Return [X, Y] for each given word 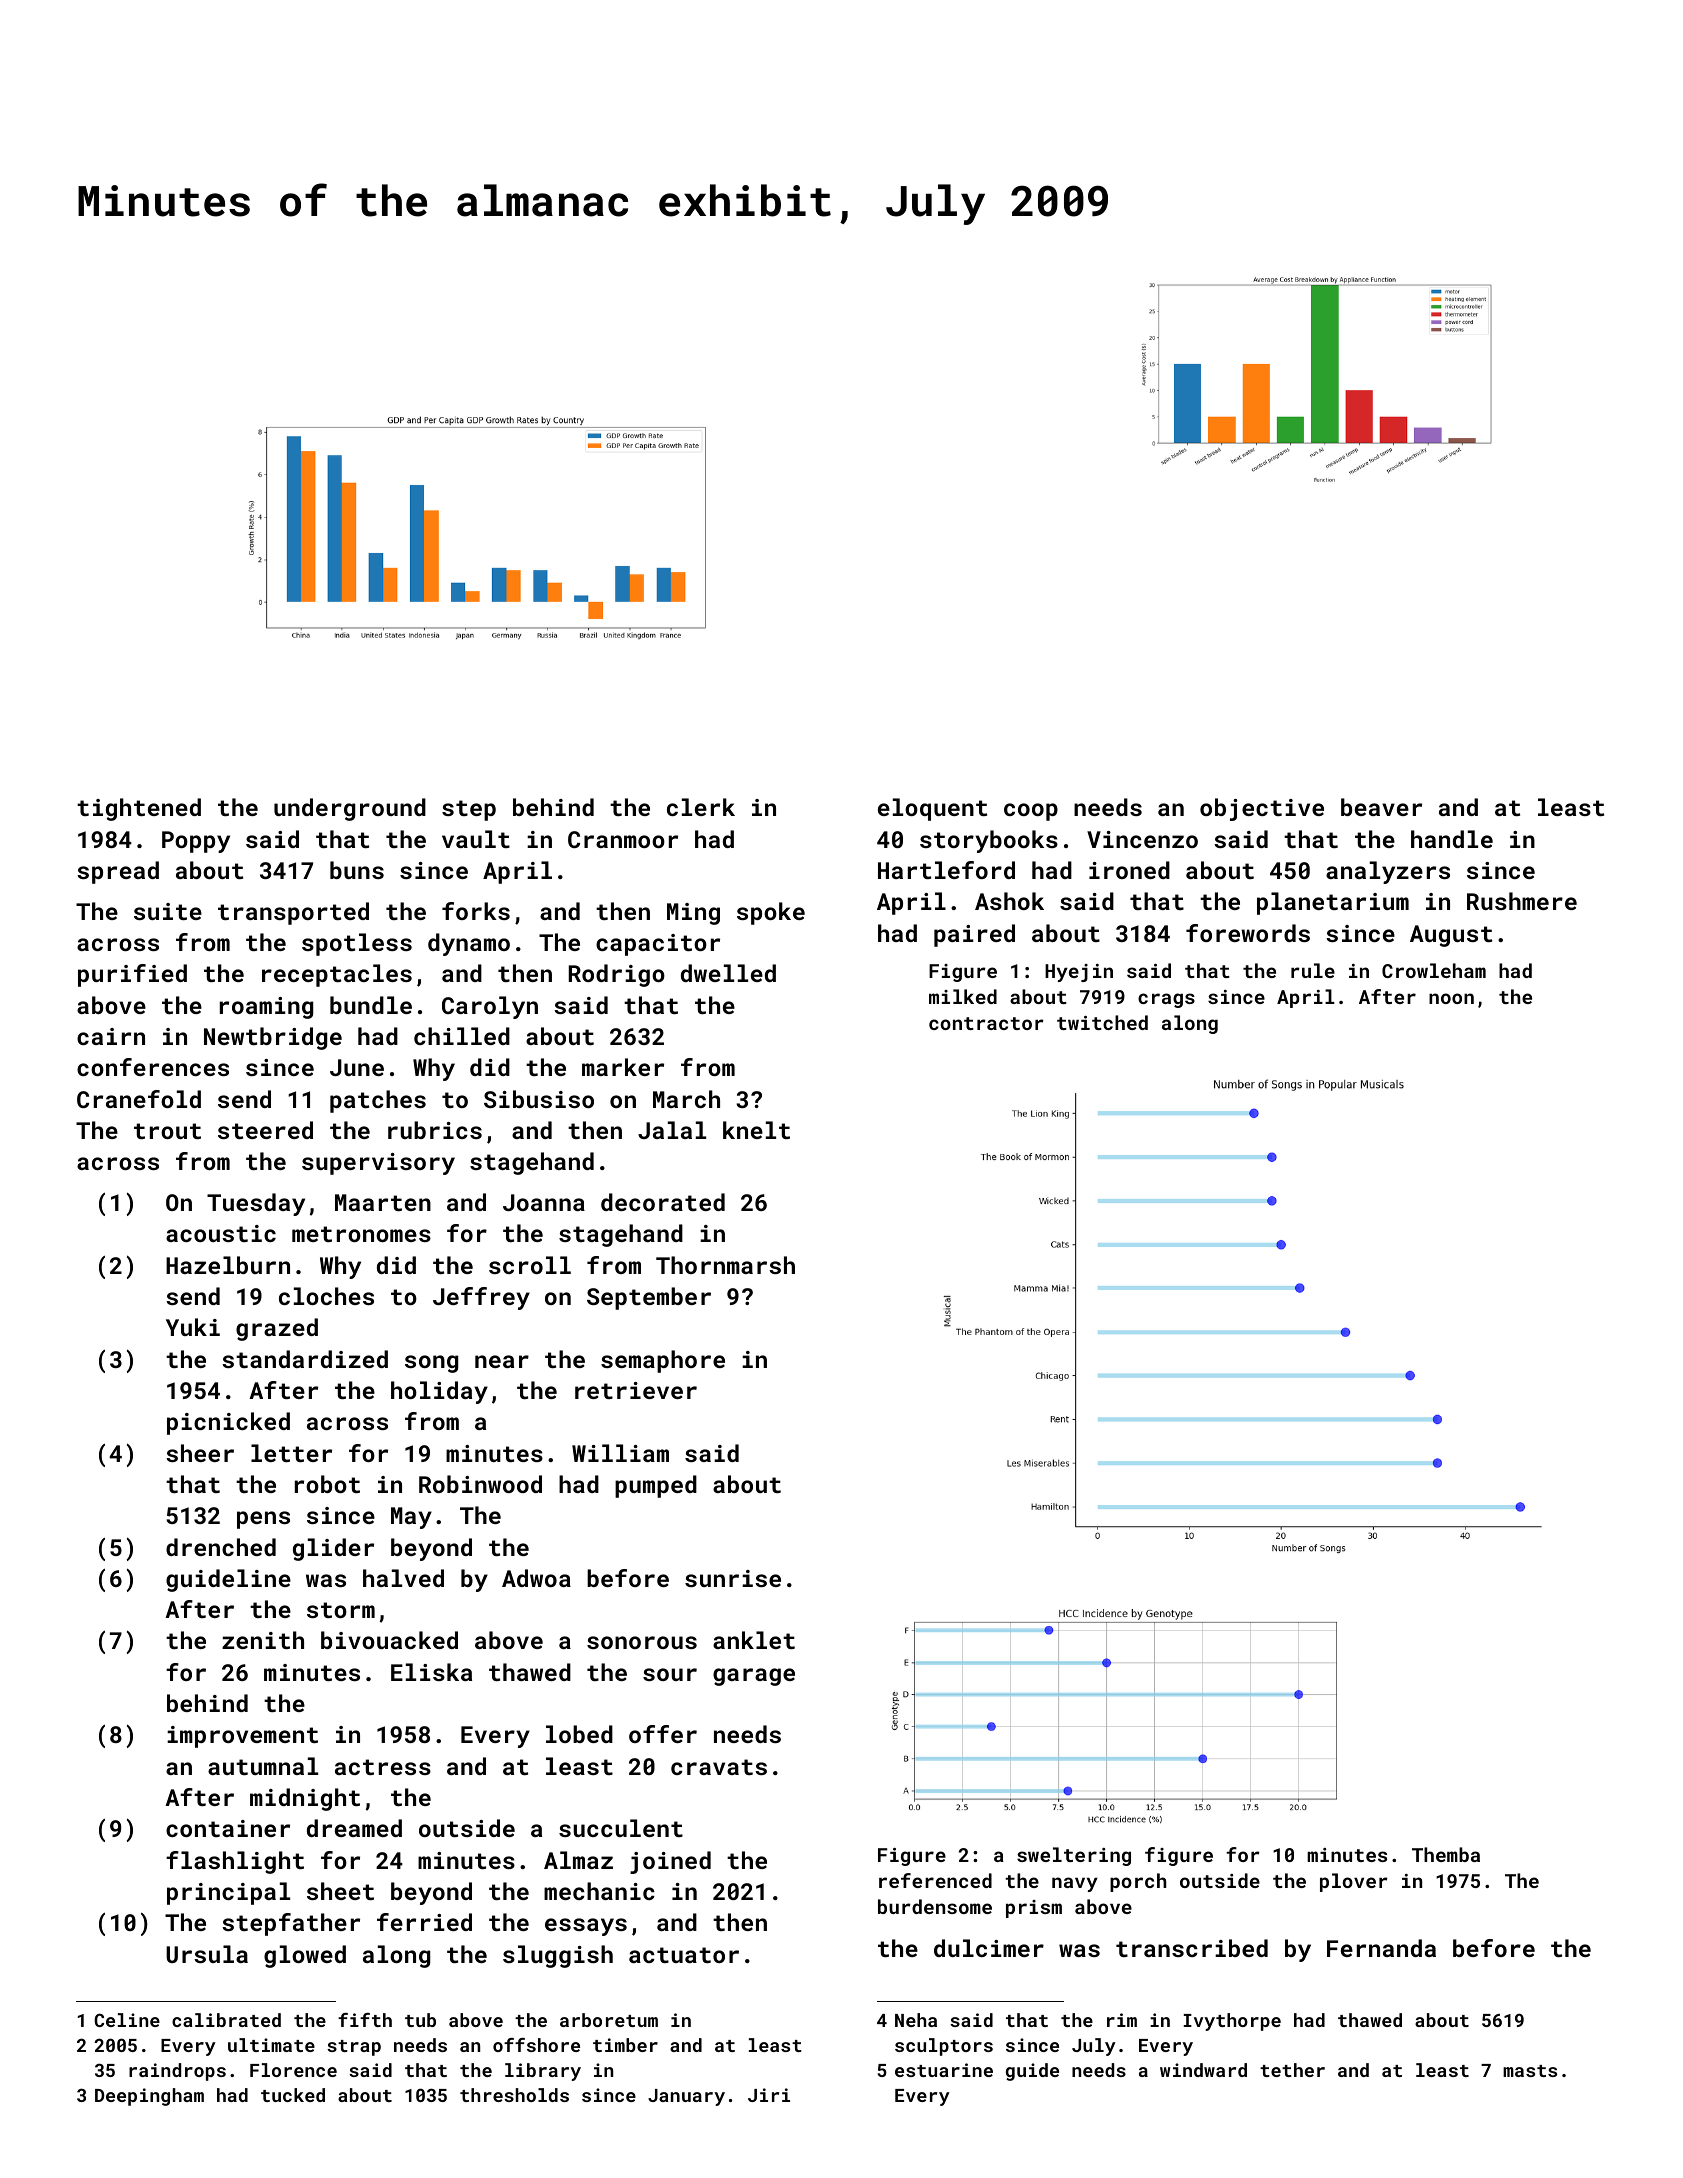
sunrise [733, 1578]
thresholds [514, 2095]
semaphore [663, 1361]
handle [1452, 839]
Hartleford [946, 870]
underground [350, 809]
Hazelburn [228, 1265]
